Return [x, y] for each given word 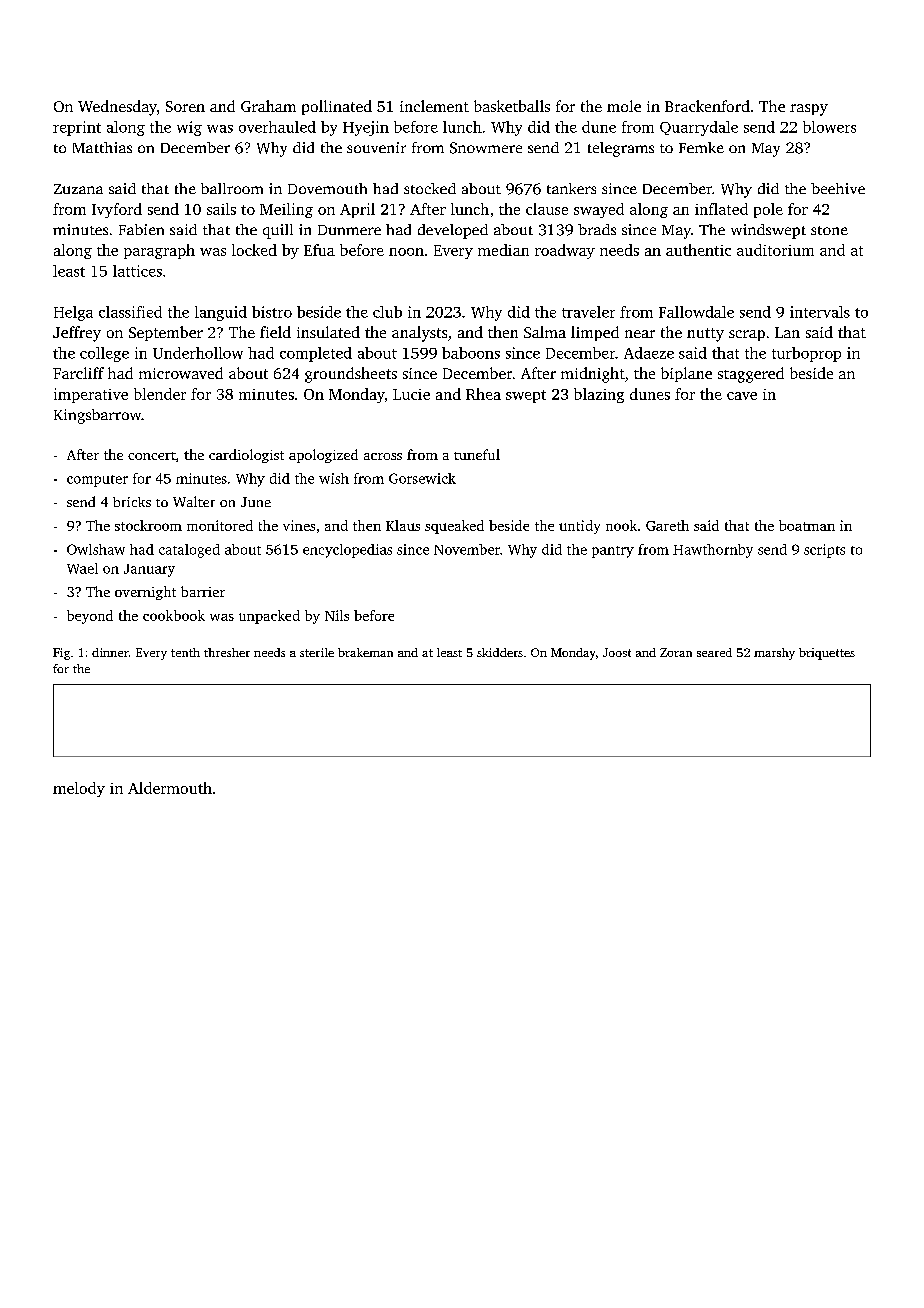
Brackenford [707, 106]
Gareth [667, 525]
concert [152, 456]
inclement [434, 106]
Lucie [411, 394]
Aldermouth [170, 788]
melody [79, 789]
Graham [268, 106]
